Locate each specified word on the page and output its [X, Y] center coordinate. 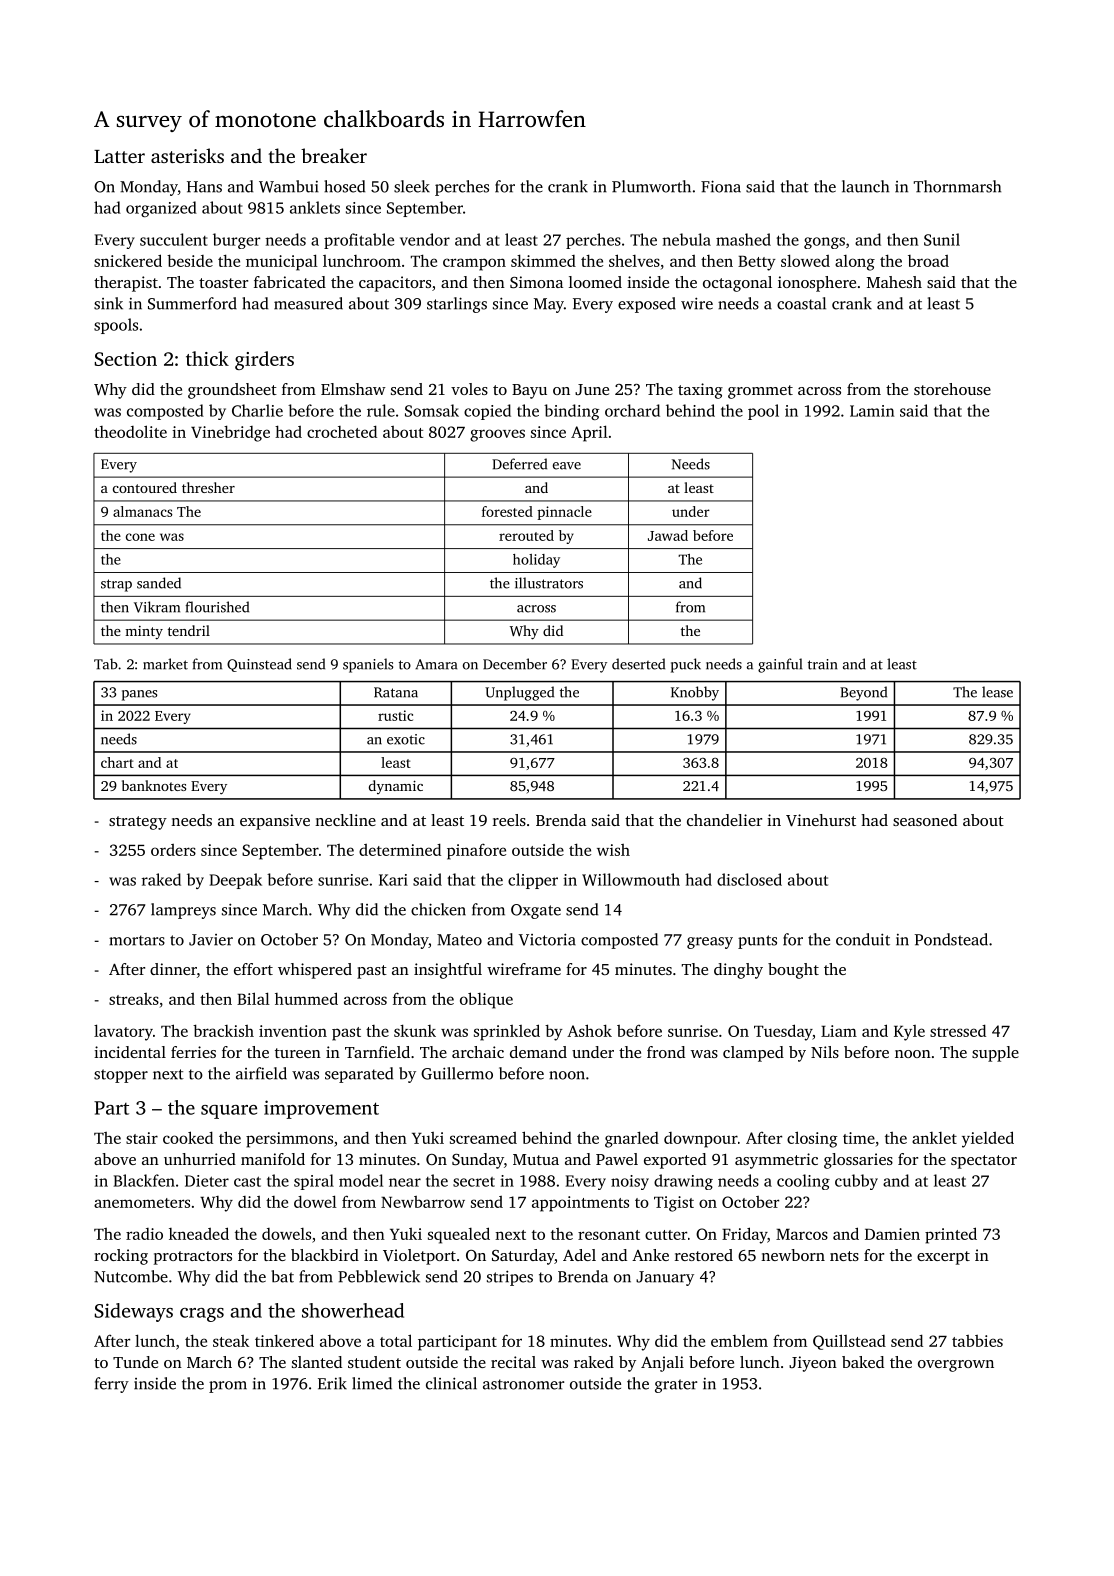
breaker [334, 155]
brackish [223, 1030]
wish [613, 850]
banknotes [154, 785]
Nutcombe [131, 1276]
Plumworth [651, 186]
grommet [760, 392]
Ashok [589, 1030]
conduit [863, 939]
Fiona [721, 186]
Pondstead [951, 939]
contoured [145, 487]
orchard [632, 410]
